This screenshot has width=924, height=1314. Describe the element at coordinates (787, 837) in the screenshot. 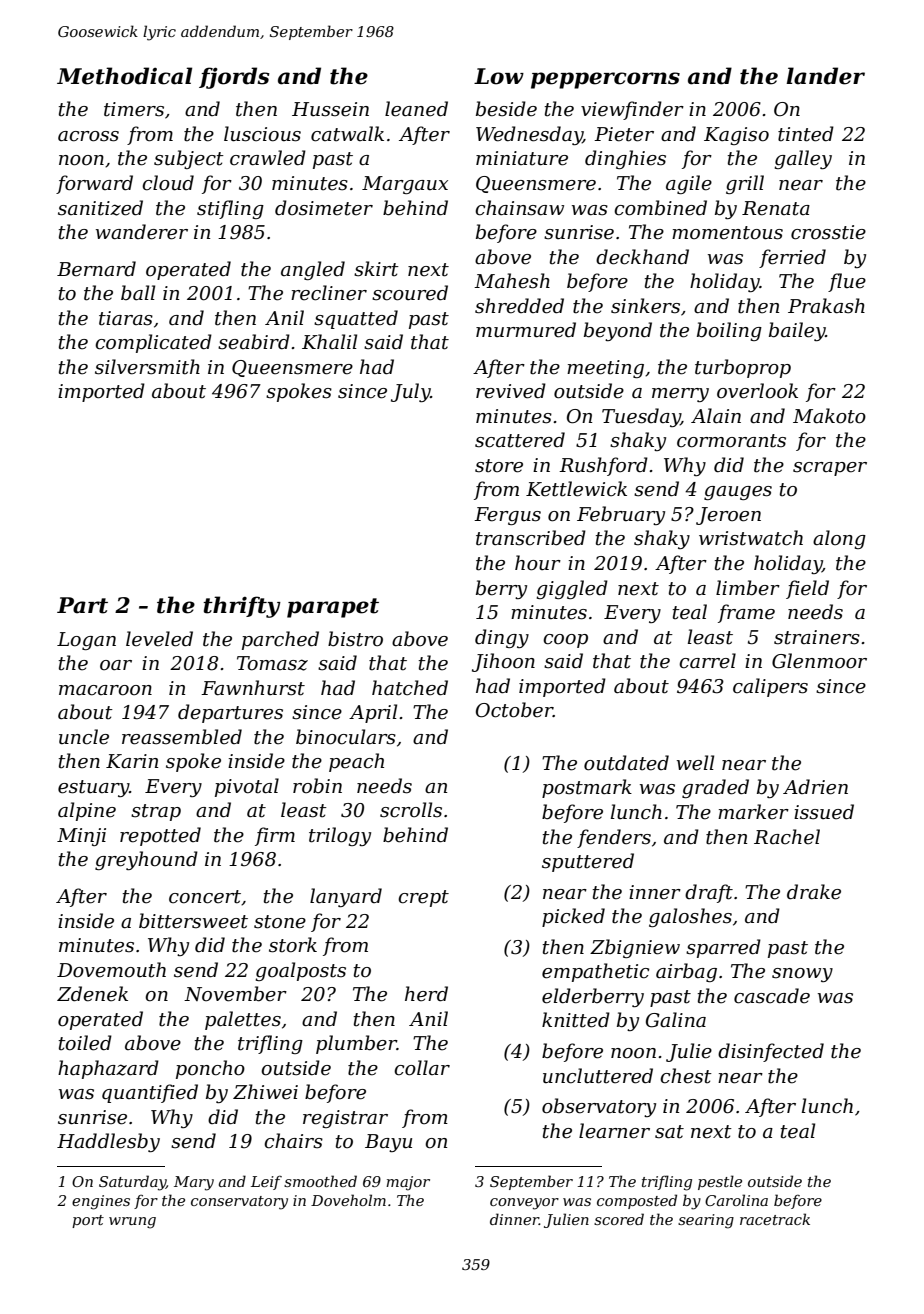

I see `Rachel` at that location.
